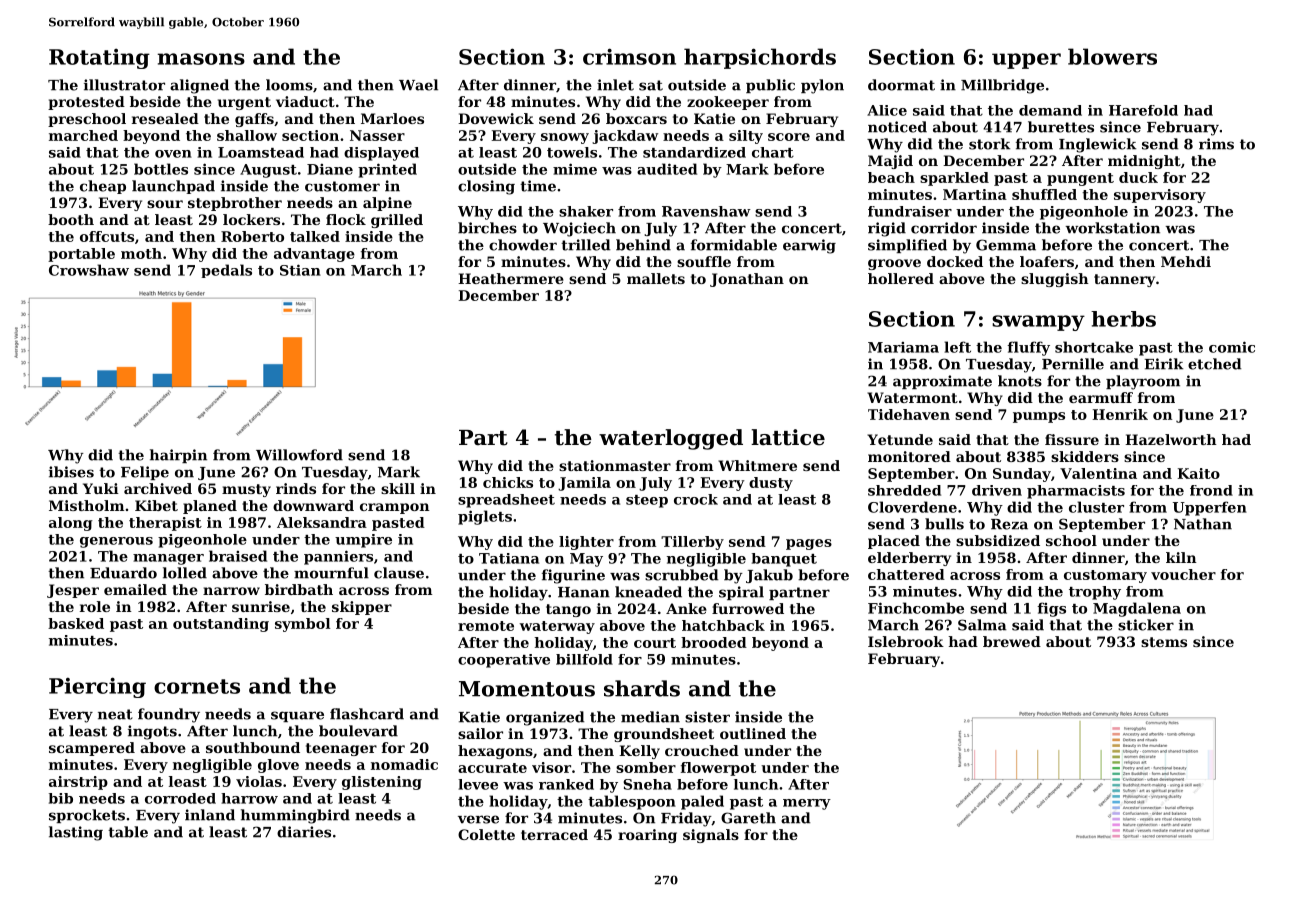  I want to click on illustrator, so click(124, 85).
